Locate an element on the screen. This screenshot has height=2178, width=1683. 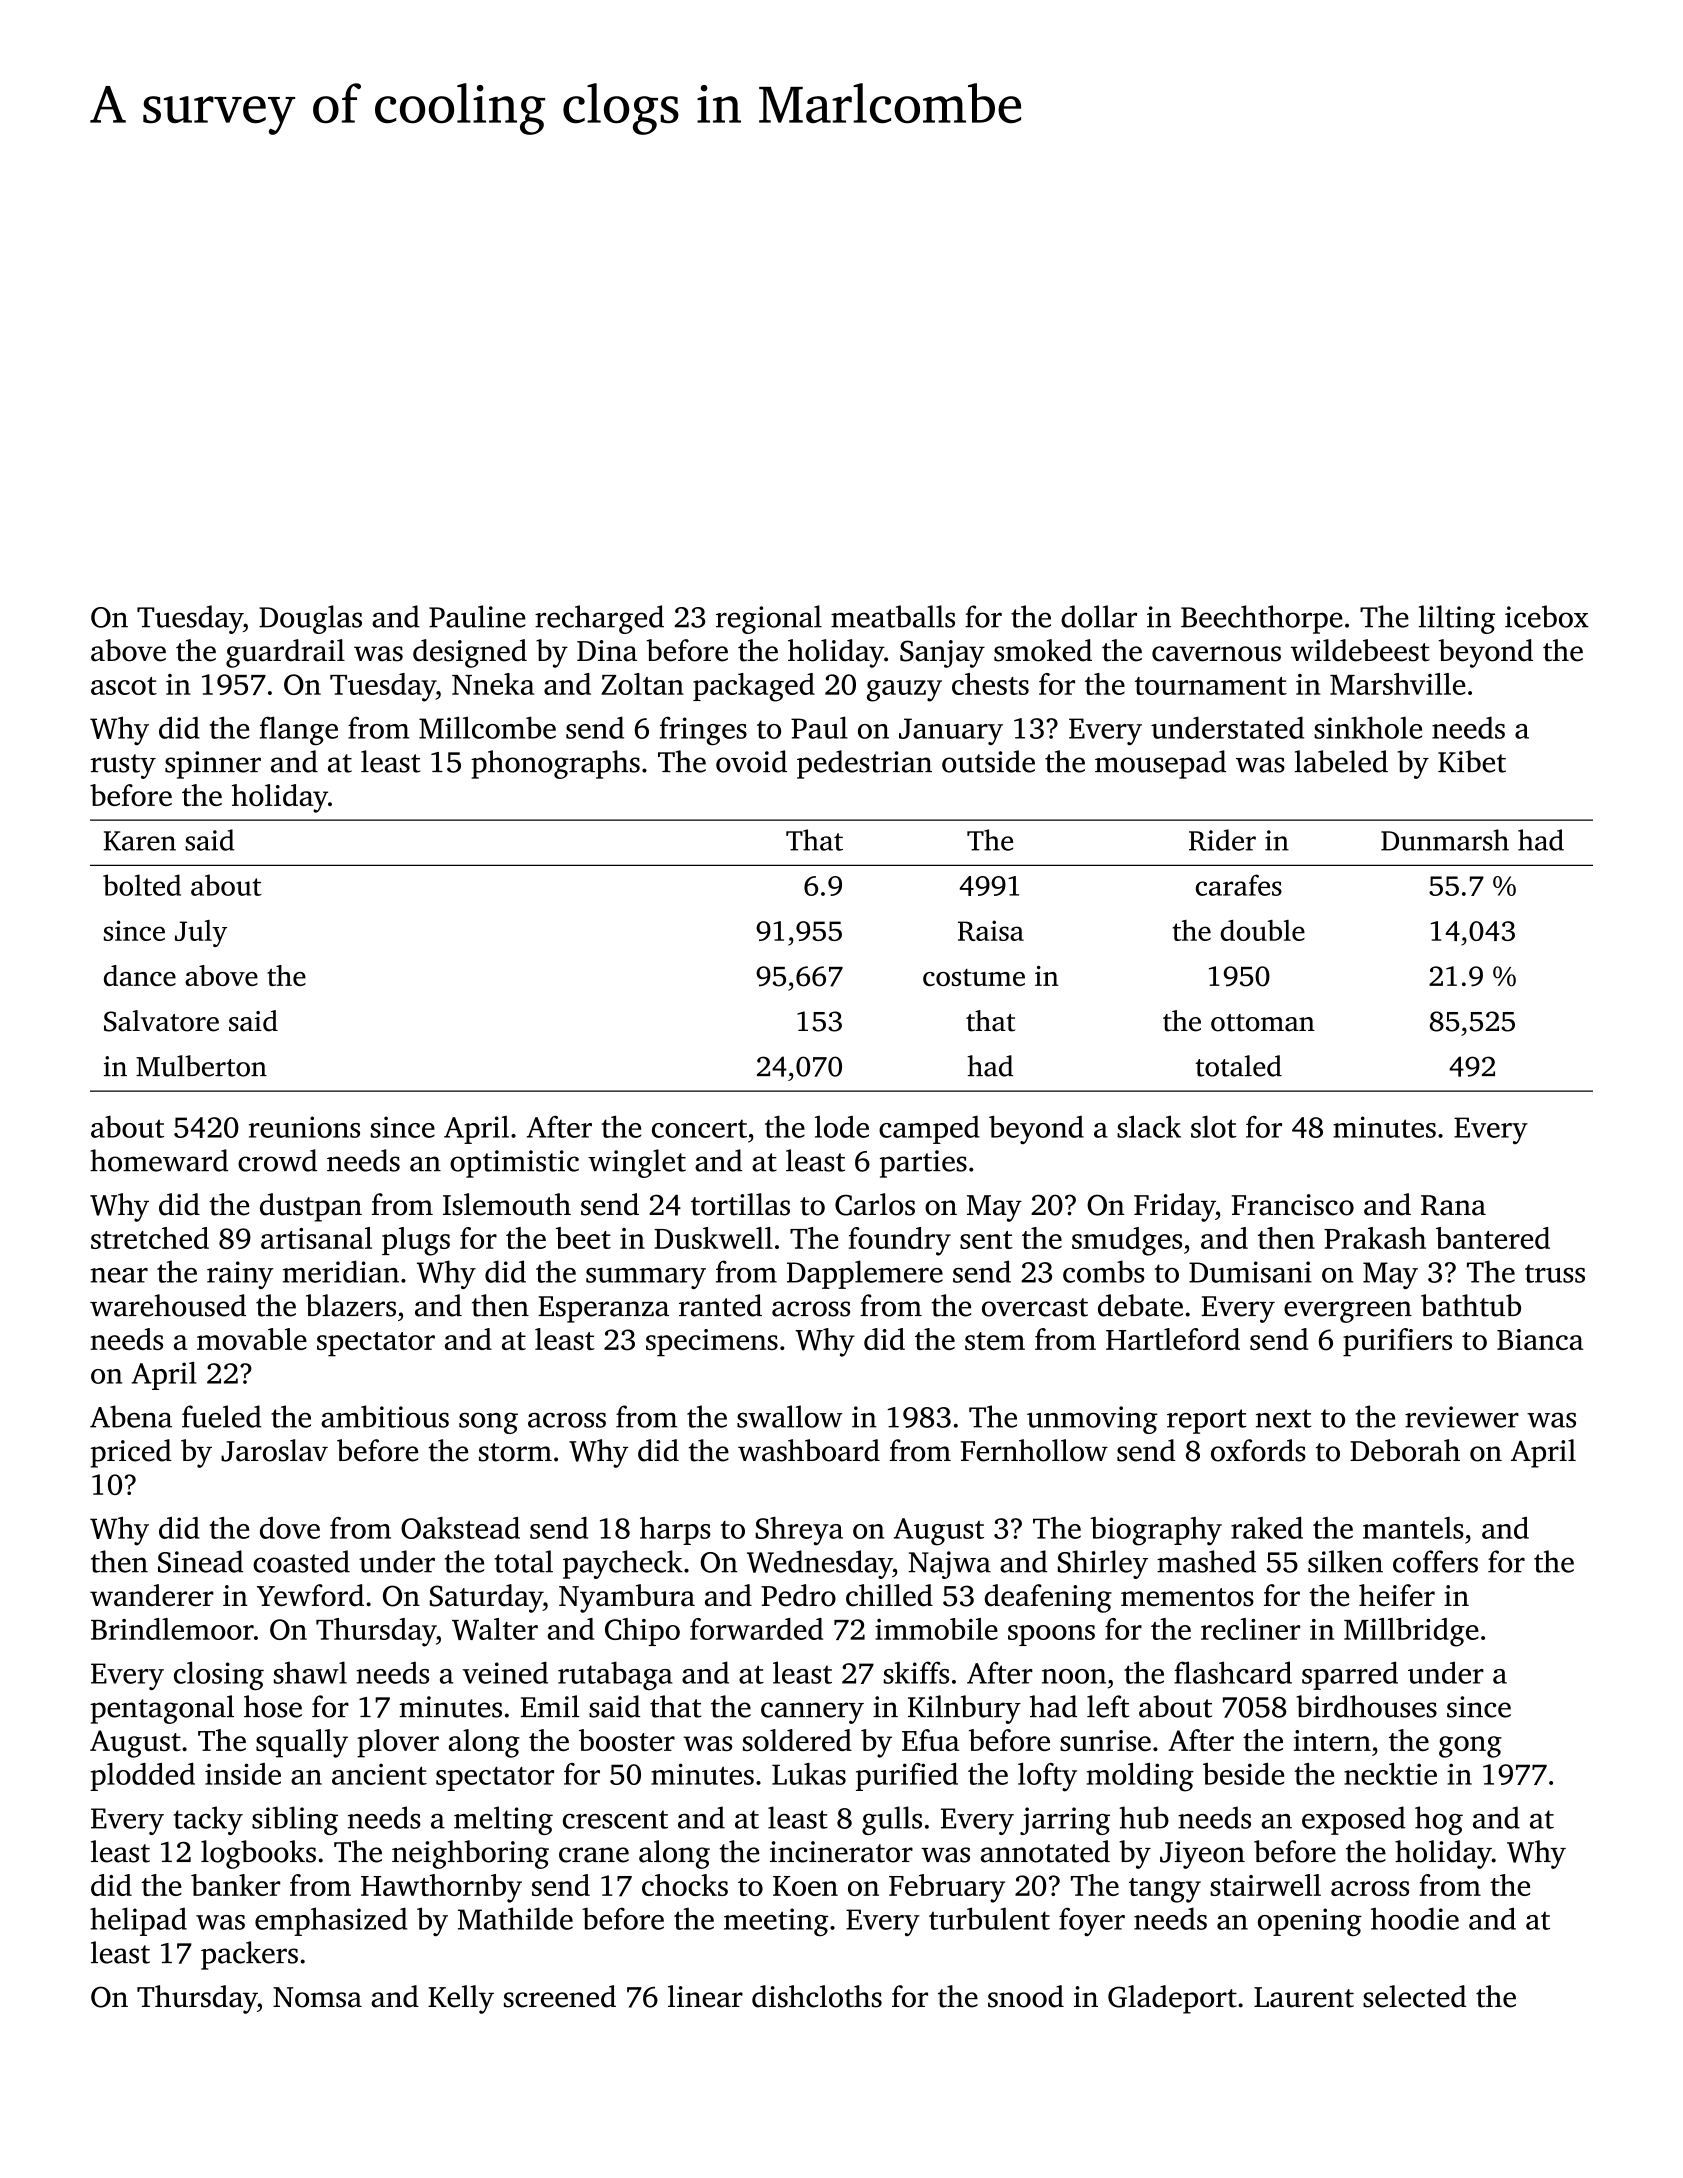
immobile is located at coordinates (936, 1629).
